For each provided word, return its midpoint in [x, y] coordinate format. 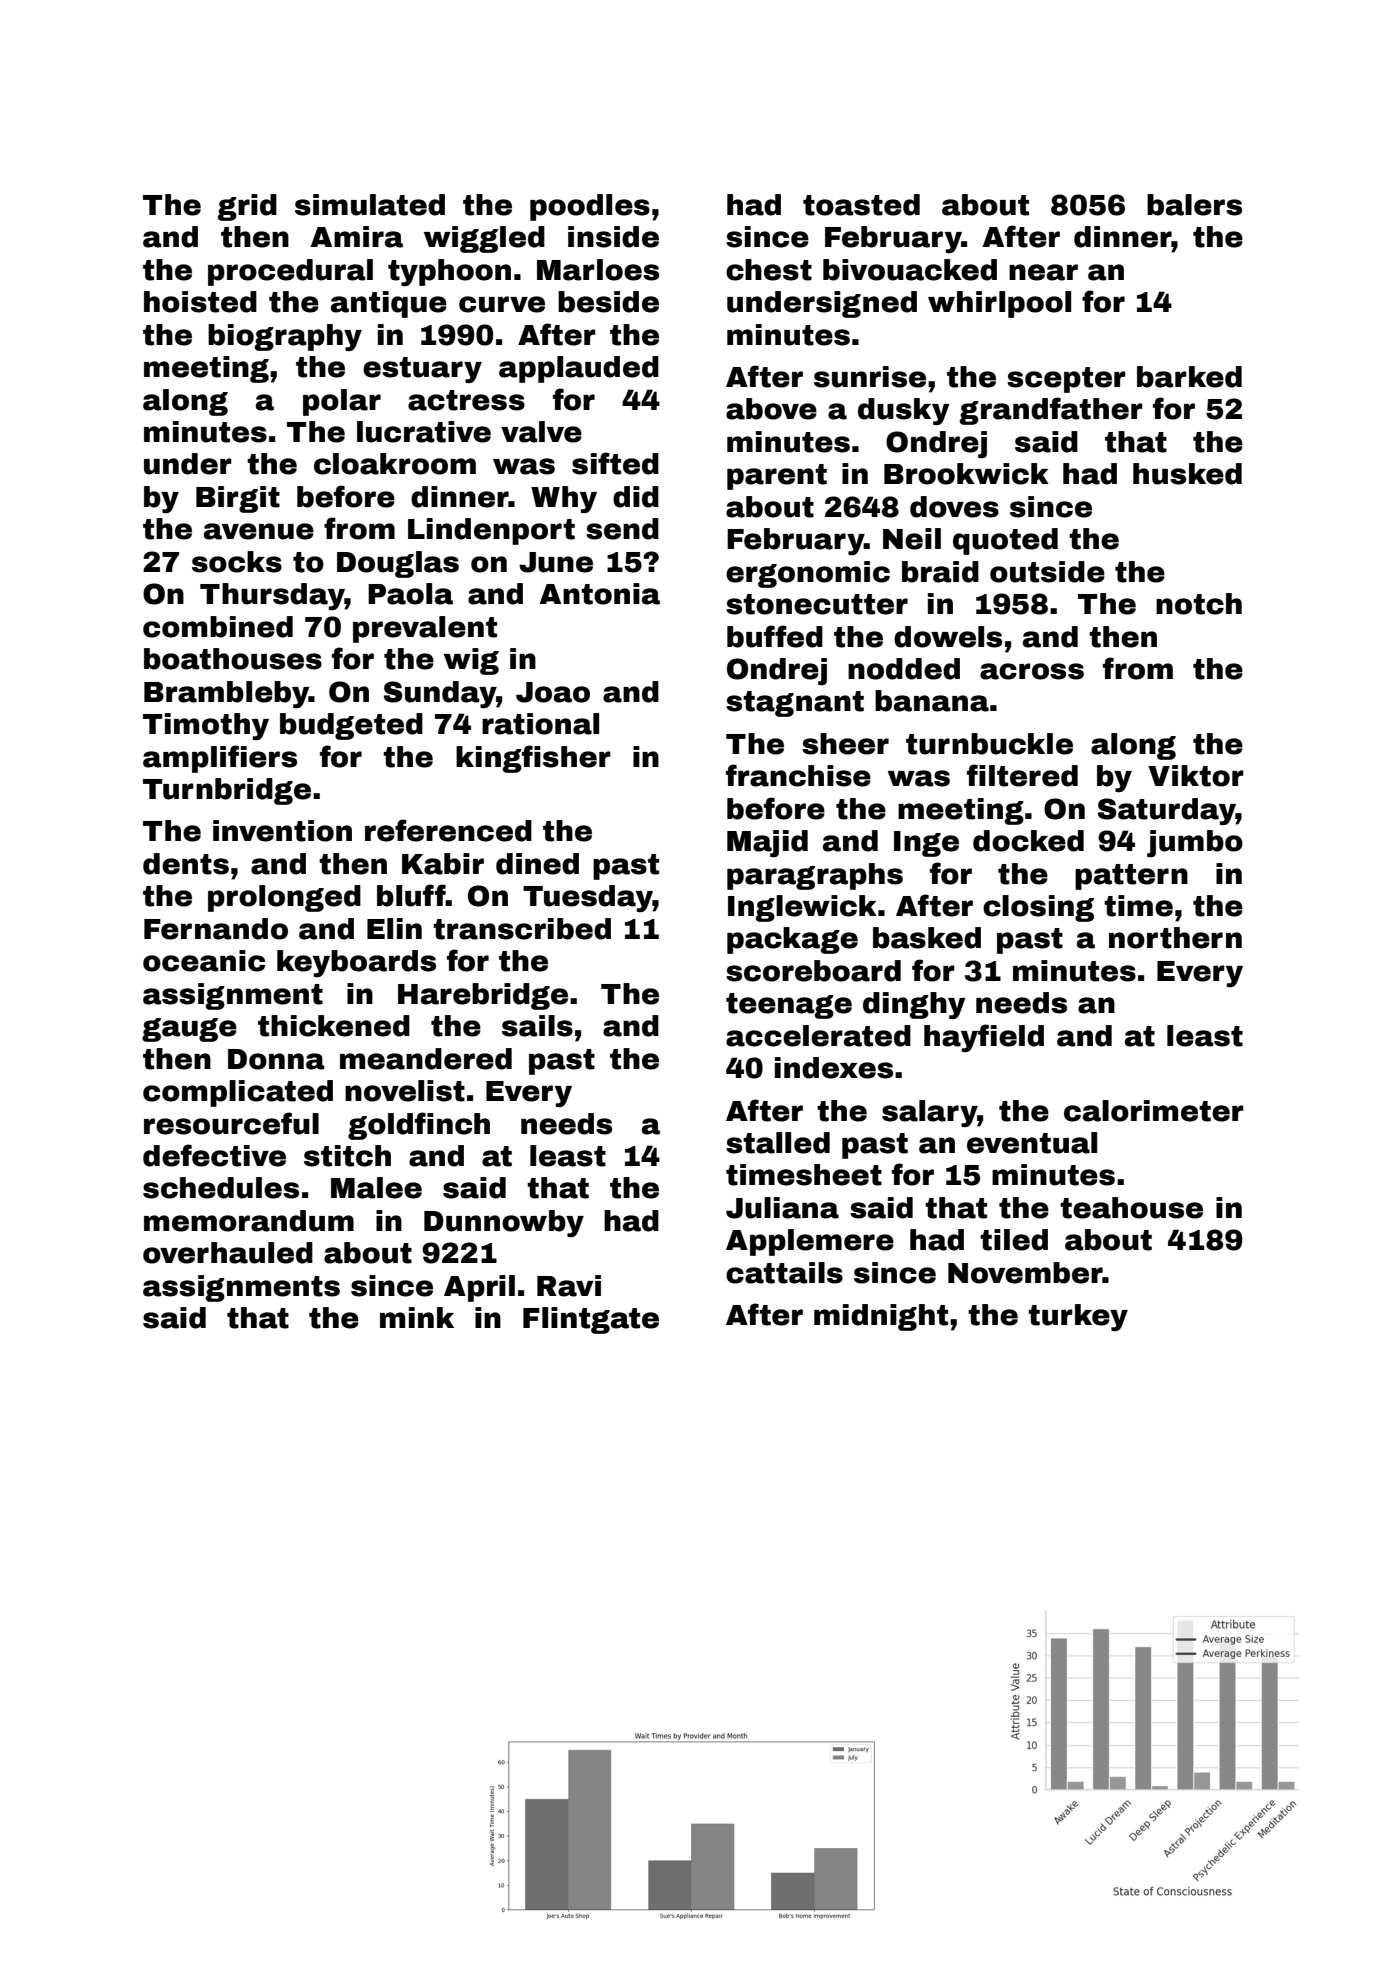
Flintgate [591, 1320]
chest [769, 270]
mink [417, 1317]
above [771, 409]
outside [1047, 572]
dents [186, 864]
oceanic [204, 961]
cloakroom [395, 464]
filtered [1022, 775]
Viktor [1196, 776]
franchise [798, 775]
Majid [767, 844]
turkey [1078, 1318]
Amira [356, 237]
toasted [861, 205]
